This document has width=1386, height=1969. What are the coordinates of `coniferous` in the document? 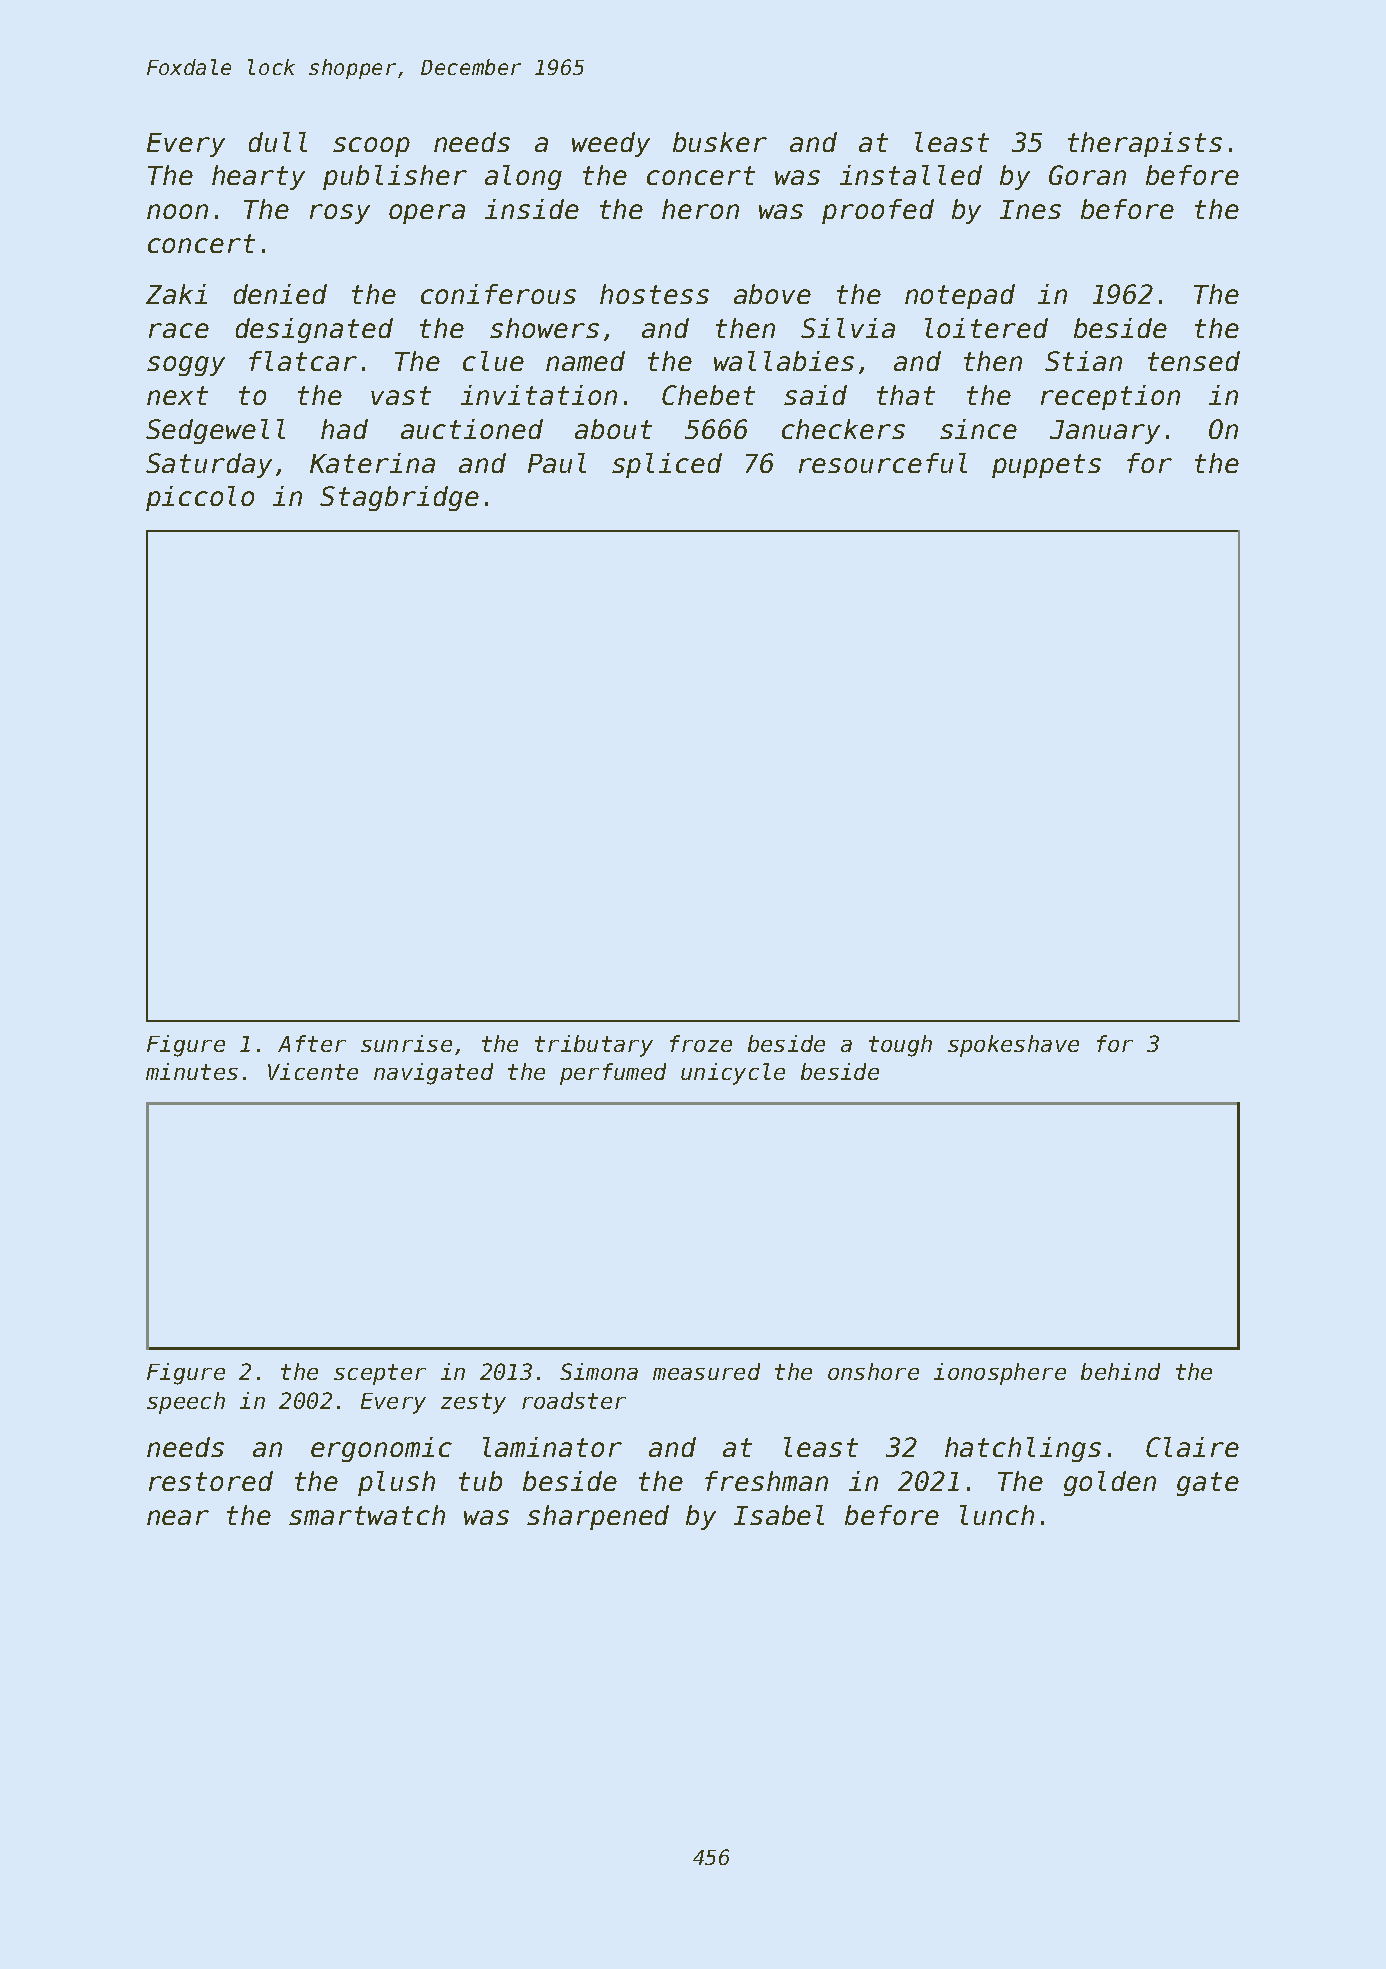 It's located at (498, 294).
